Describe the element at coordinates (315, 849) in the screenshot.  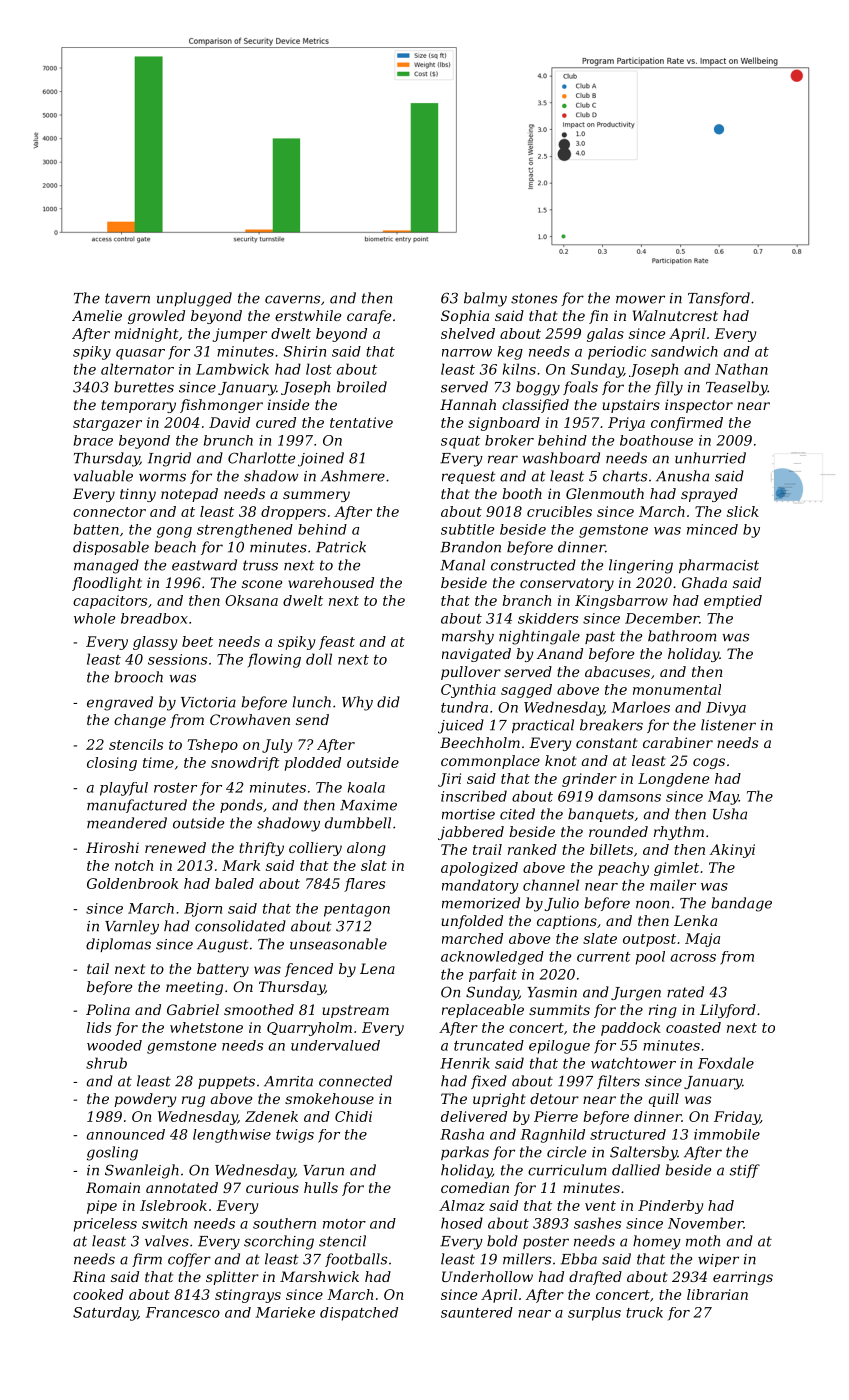
I see `colliery` at that location.
